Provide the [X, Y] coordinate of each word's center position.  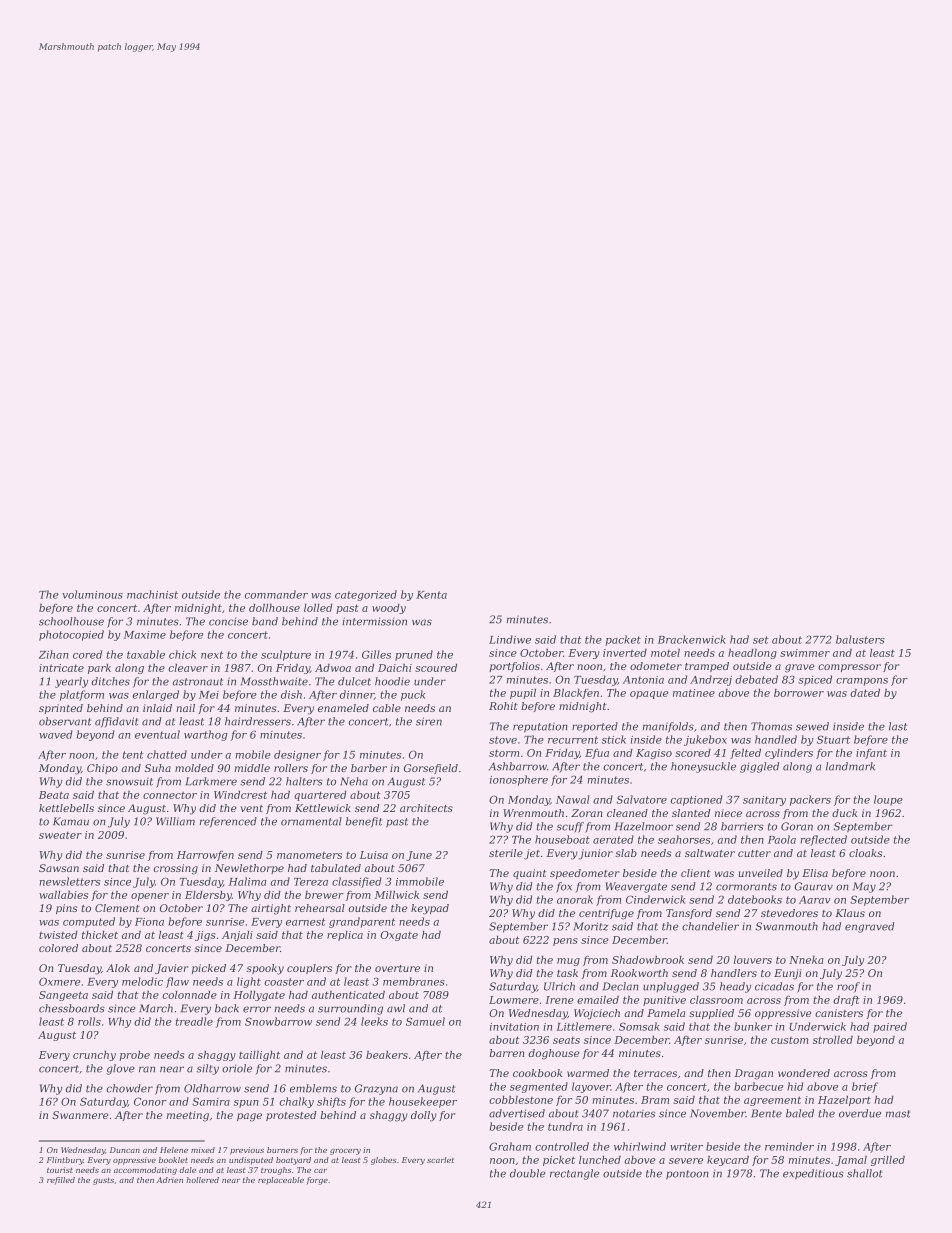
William [175, 821]
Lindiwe [510, 639]
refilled [61, 1181]
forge [317, 1181]
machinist [152, 594]
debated [756, 679]
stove [503, 740]
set [761, 640]
